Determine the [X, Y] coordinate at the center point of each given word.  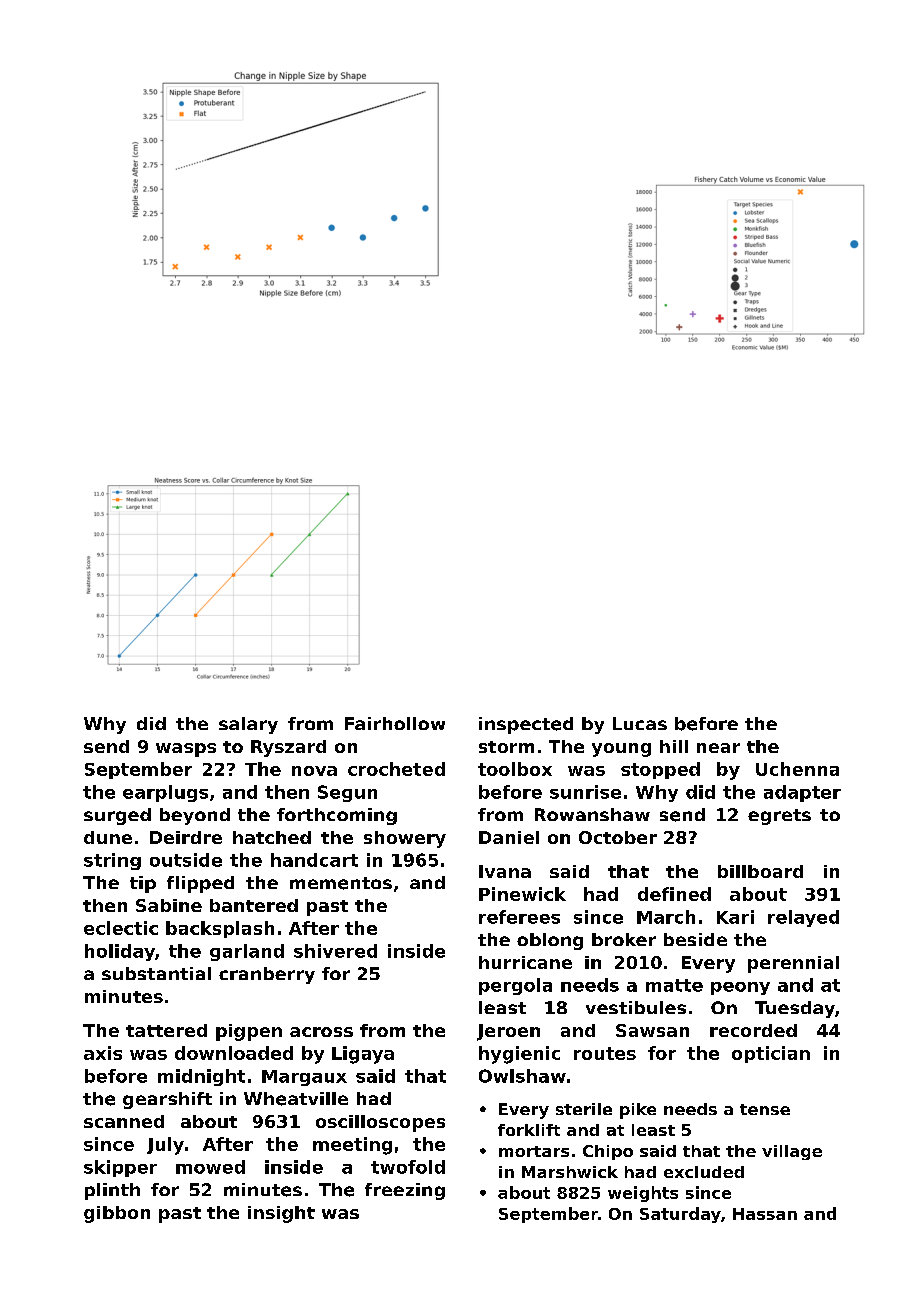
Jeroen [508, 1032]
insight [281, 1214]
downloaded [234, 1053]
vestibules [636, 1007]
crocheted [396, 769]
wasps [186, 750]
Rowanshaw [592, 814]
